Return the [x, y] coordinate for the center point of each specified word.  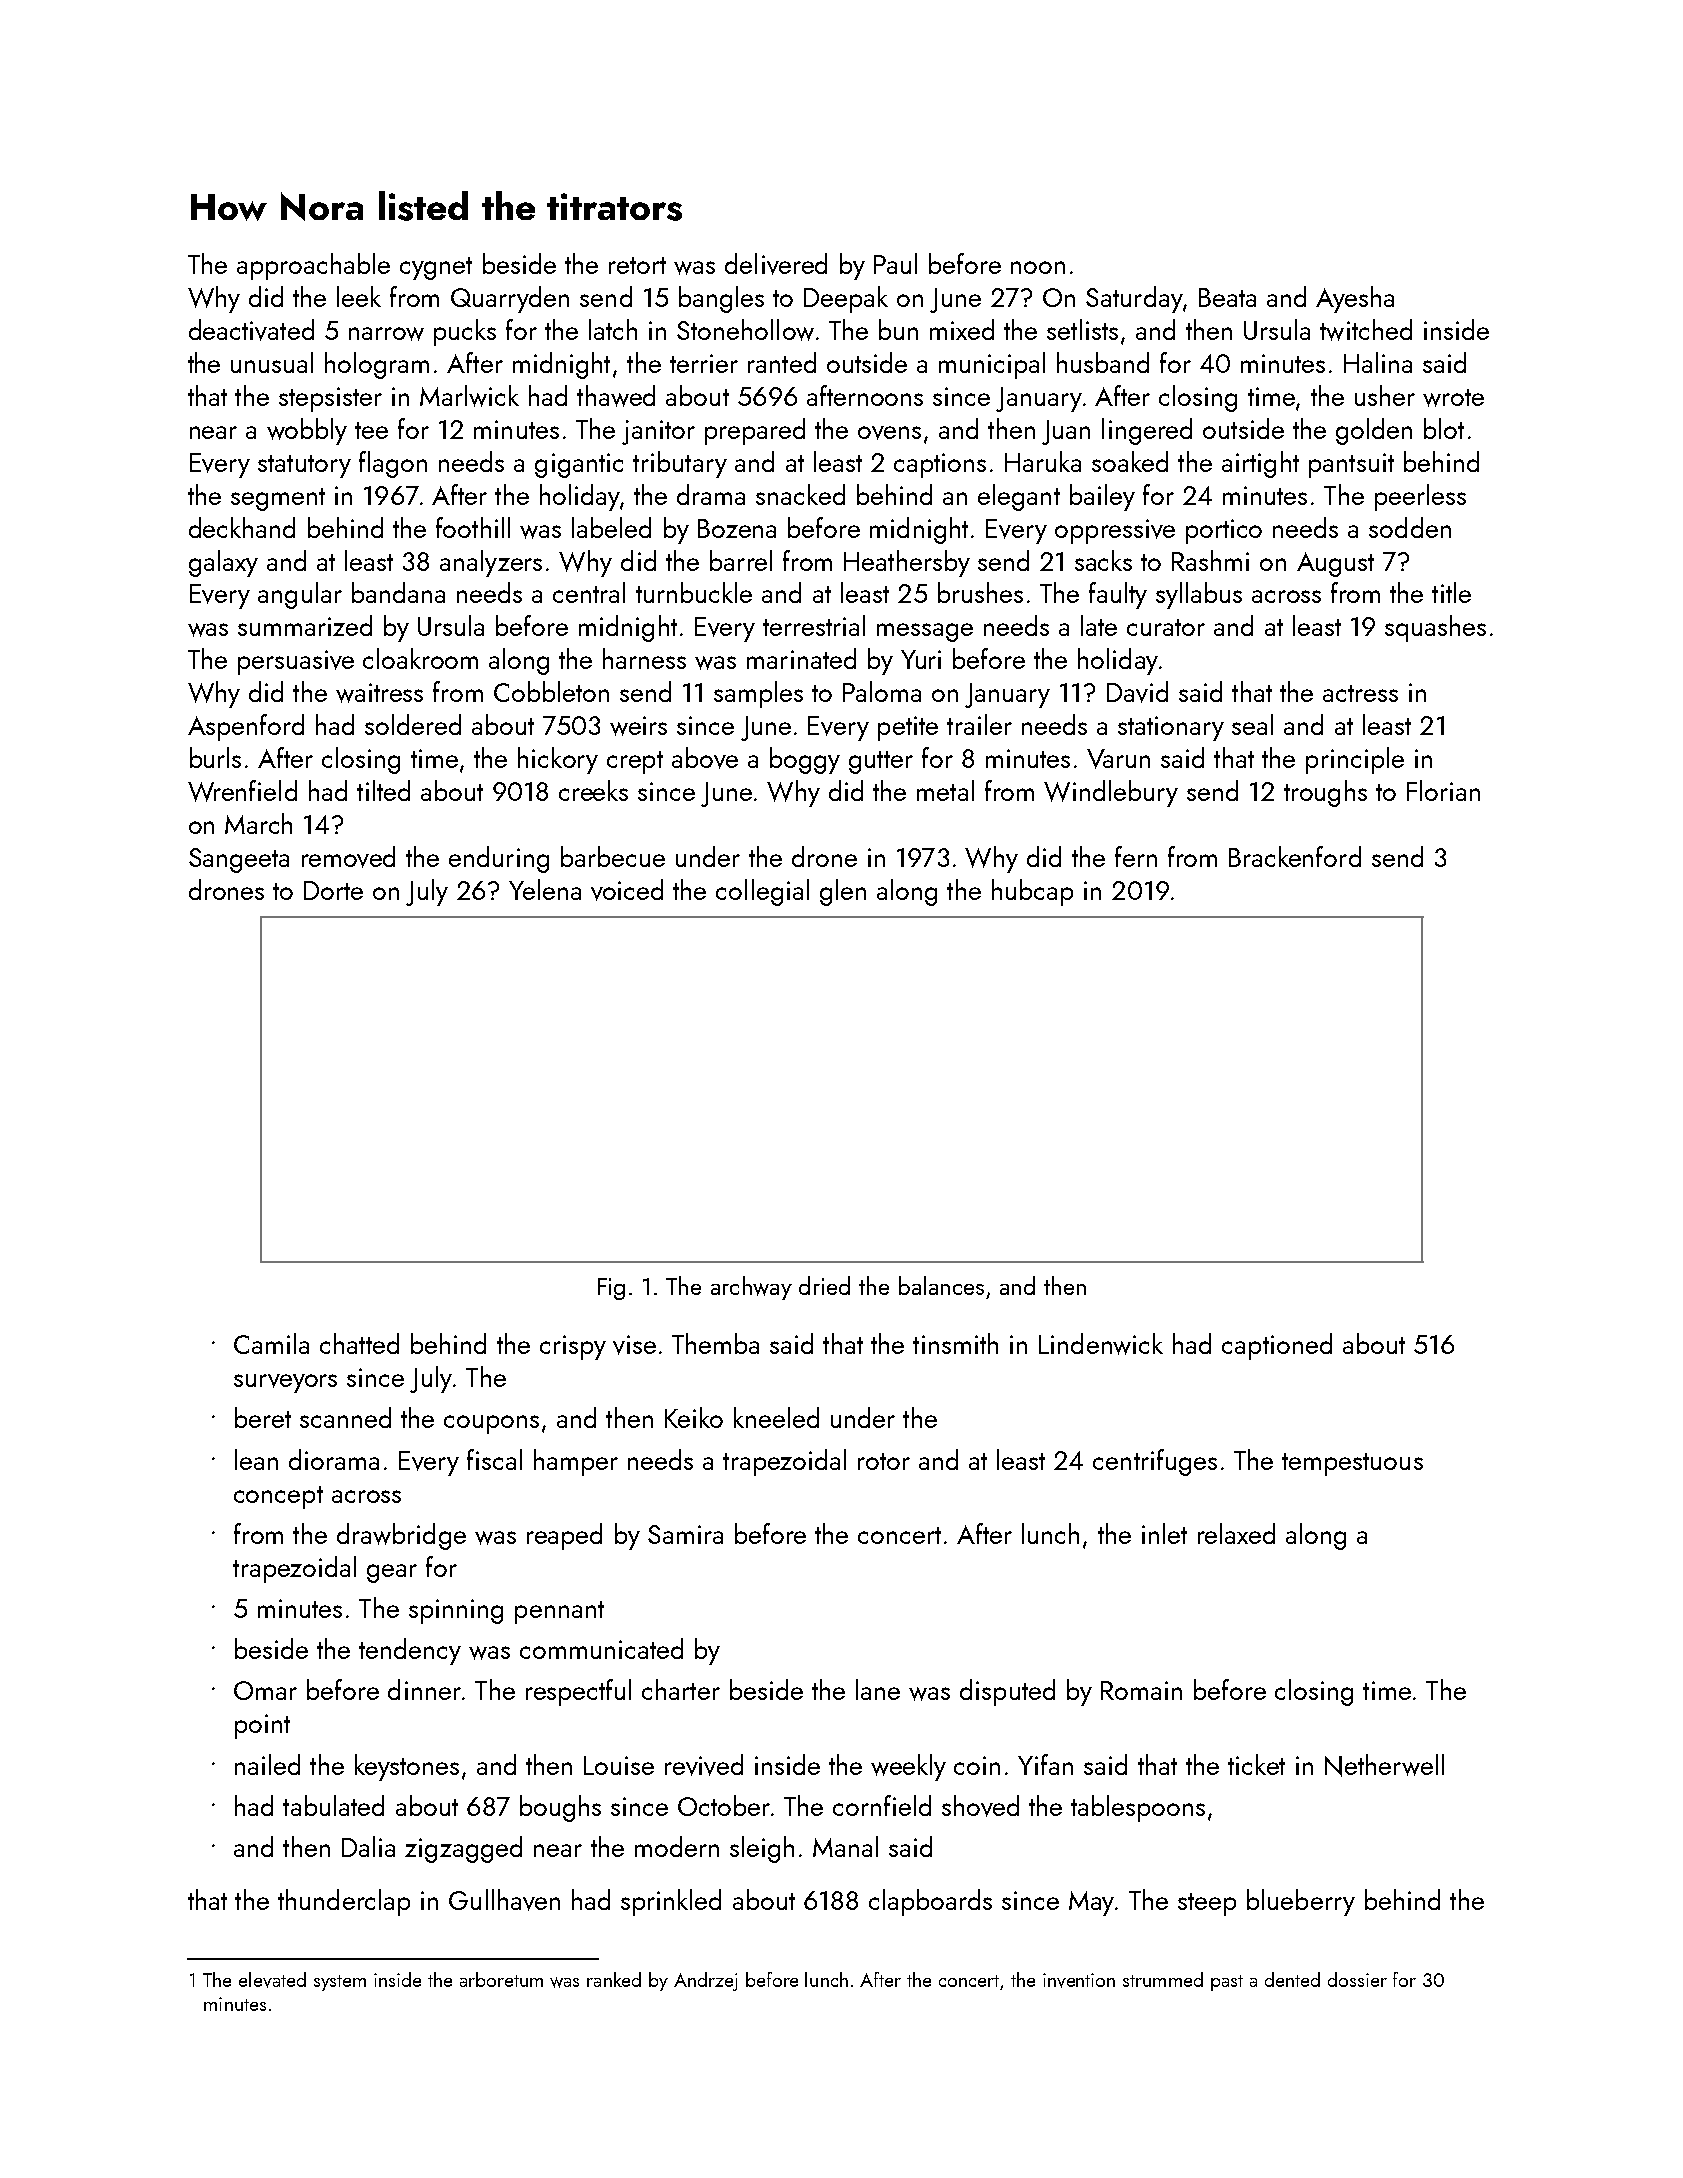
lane [878, 1689]
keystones [407, 1767]
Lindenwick [1101, 1344]
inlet [1164, 1533]
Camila [271, 1343]
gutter [881, 762]
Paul [895, 263]
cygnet [436, 268]
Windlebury [1111, 793]
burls [215, 757]
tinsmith [955, 1343]
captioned [1277, 1346]
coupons [491, 1424]
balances [941, 1285]
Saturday [1134, 299]
